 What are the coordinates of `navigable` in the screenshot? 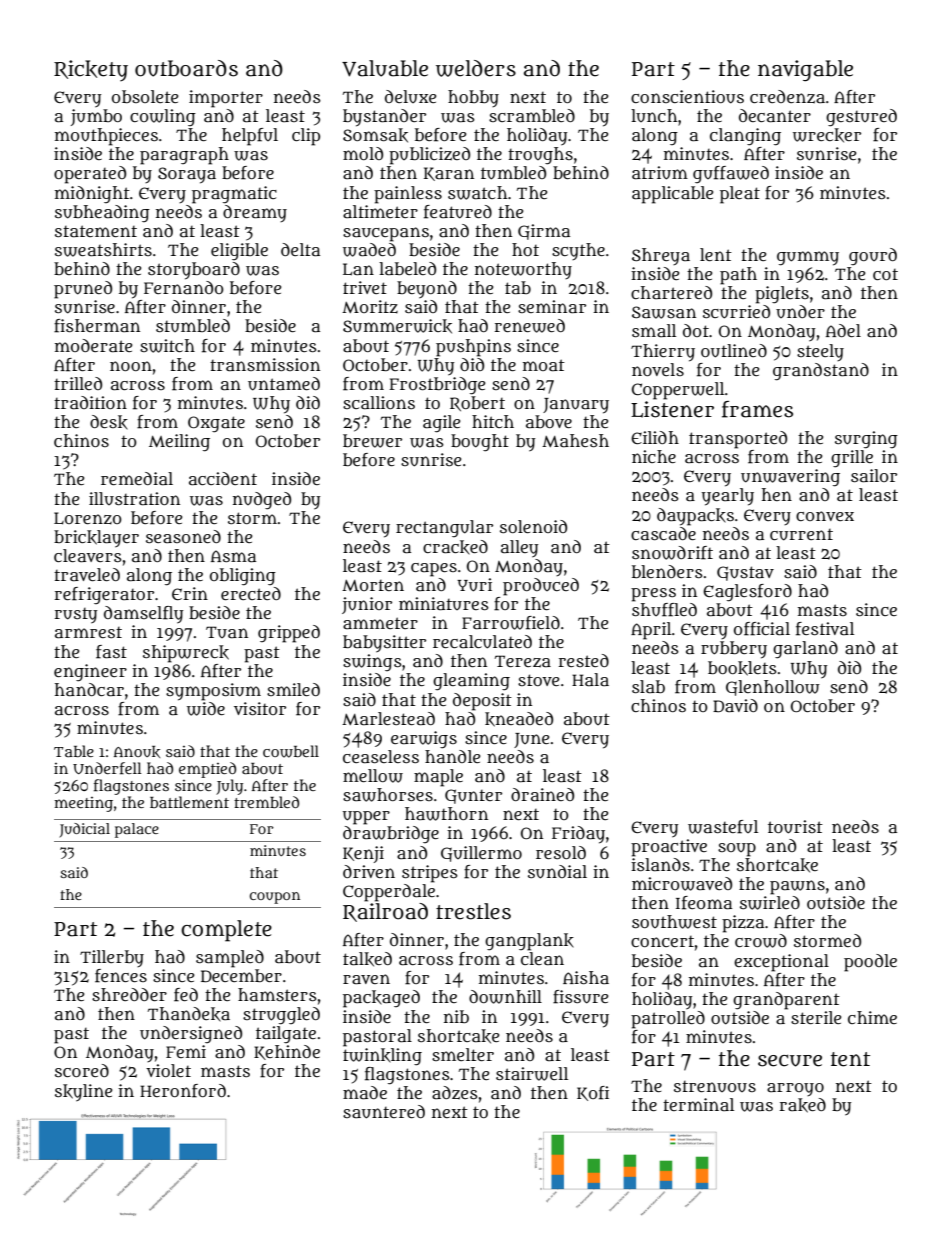 It's located at (805, 70).
